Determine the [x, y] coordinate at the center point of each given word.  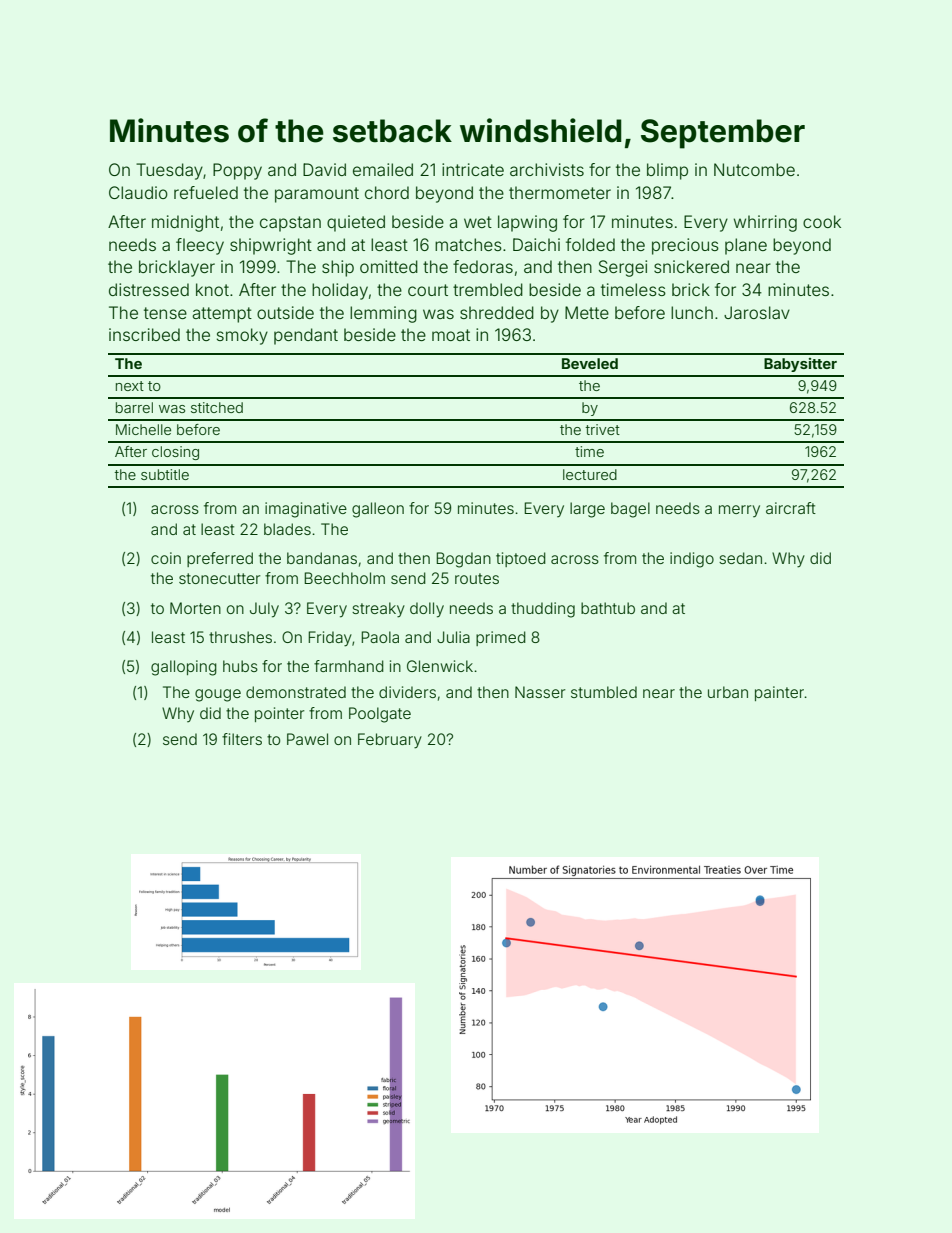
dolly [427, 610]
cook [822, 221]
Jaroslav [757, 312]
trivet [603, 429]
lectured [590, 474]
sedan [740, 558]
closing [175, 453]
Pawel [307, 739]
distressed [149, 289]
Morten [195, 608]
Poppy [237, 171]
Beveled [590, 363]
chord [387, 192]
